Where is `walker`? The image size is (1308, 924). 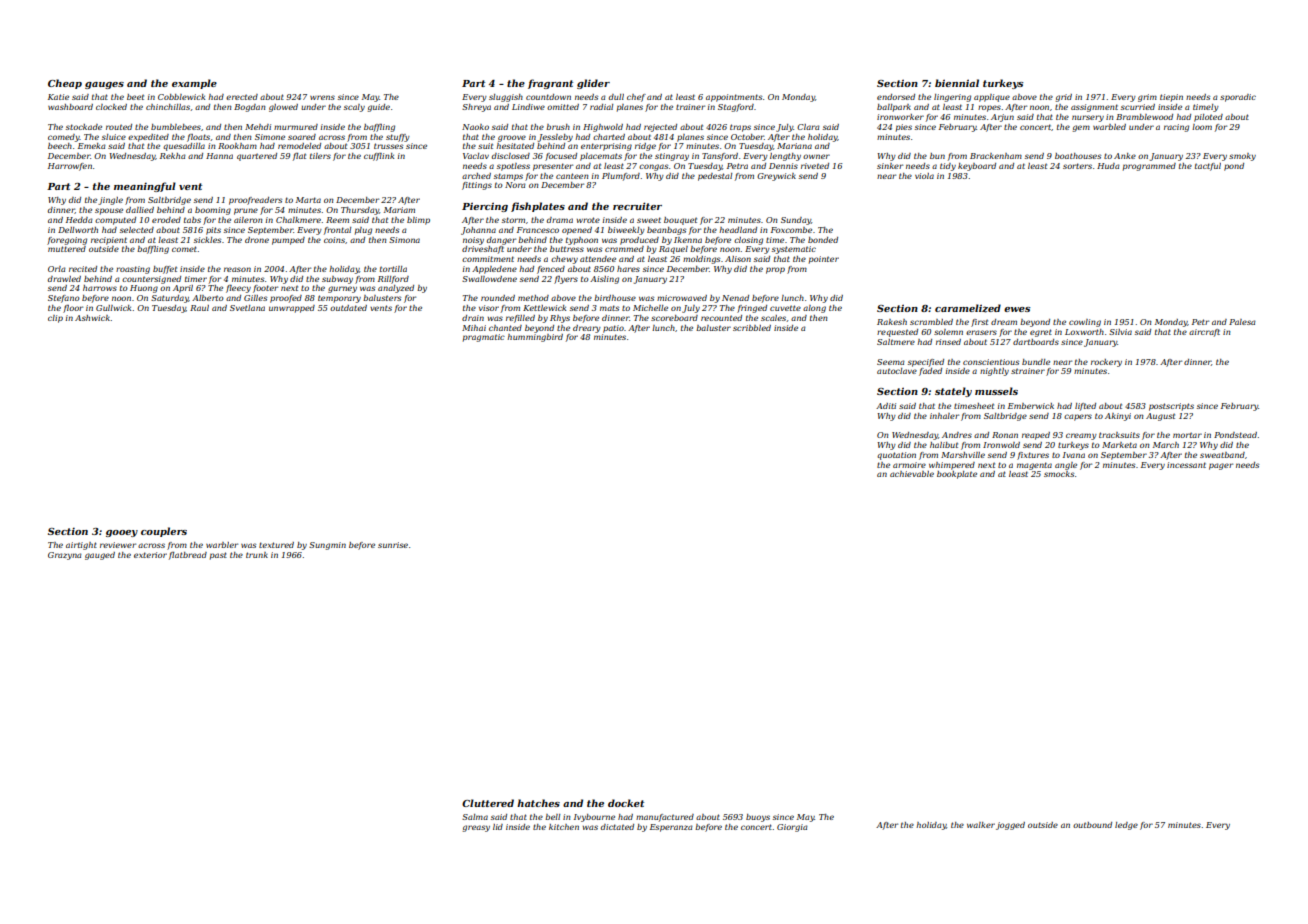 walker is located at coordinates (981, 825).
